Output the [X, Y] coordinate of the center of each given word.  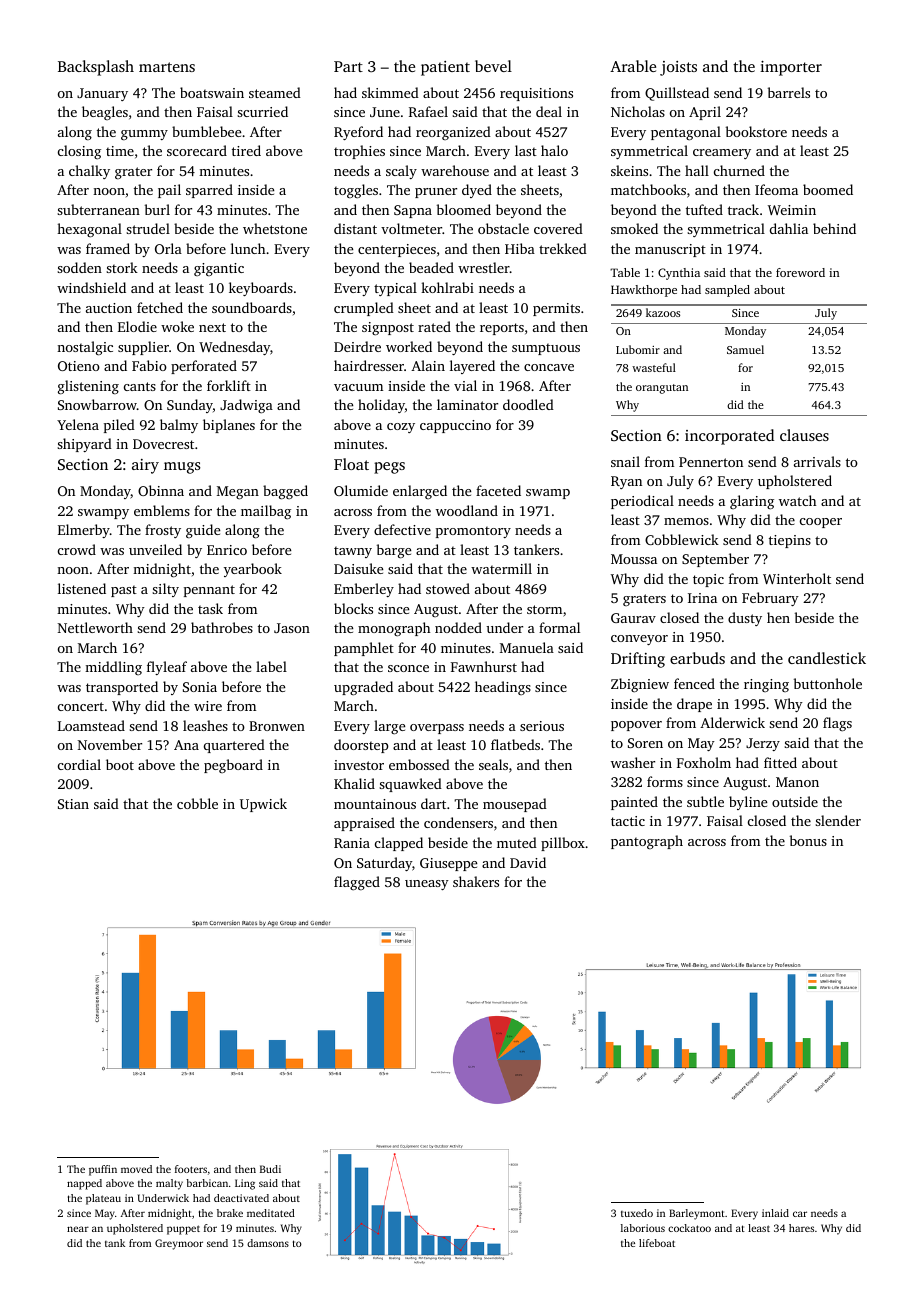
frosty [163, 531]
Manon [797, 782]
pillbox [563, 844]
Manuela [527, 647]
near [78, 1229]
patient [445, 68]
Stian [73, 804]
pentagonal [686, 133]
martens [167, 67]
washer [633, 762]
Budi [270, 1169]
